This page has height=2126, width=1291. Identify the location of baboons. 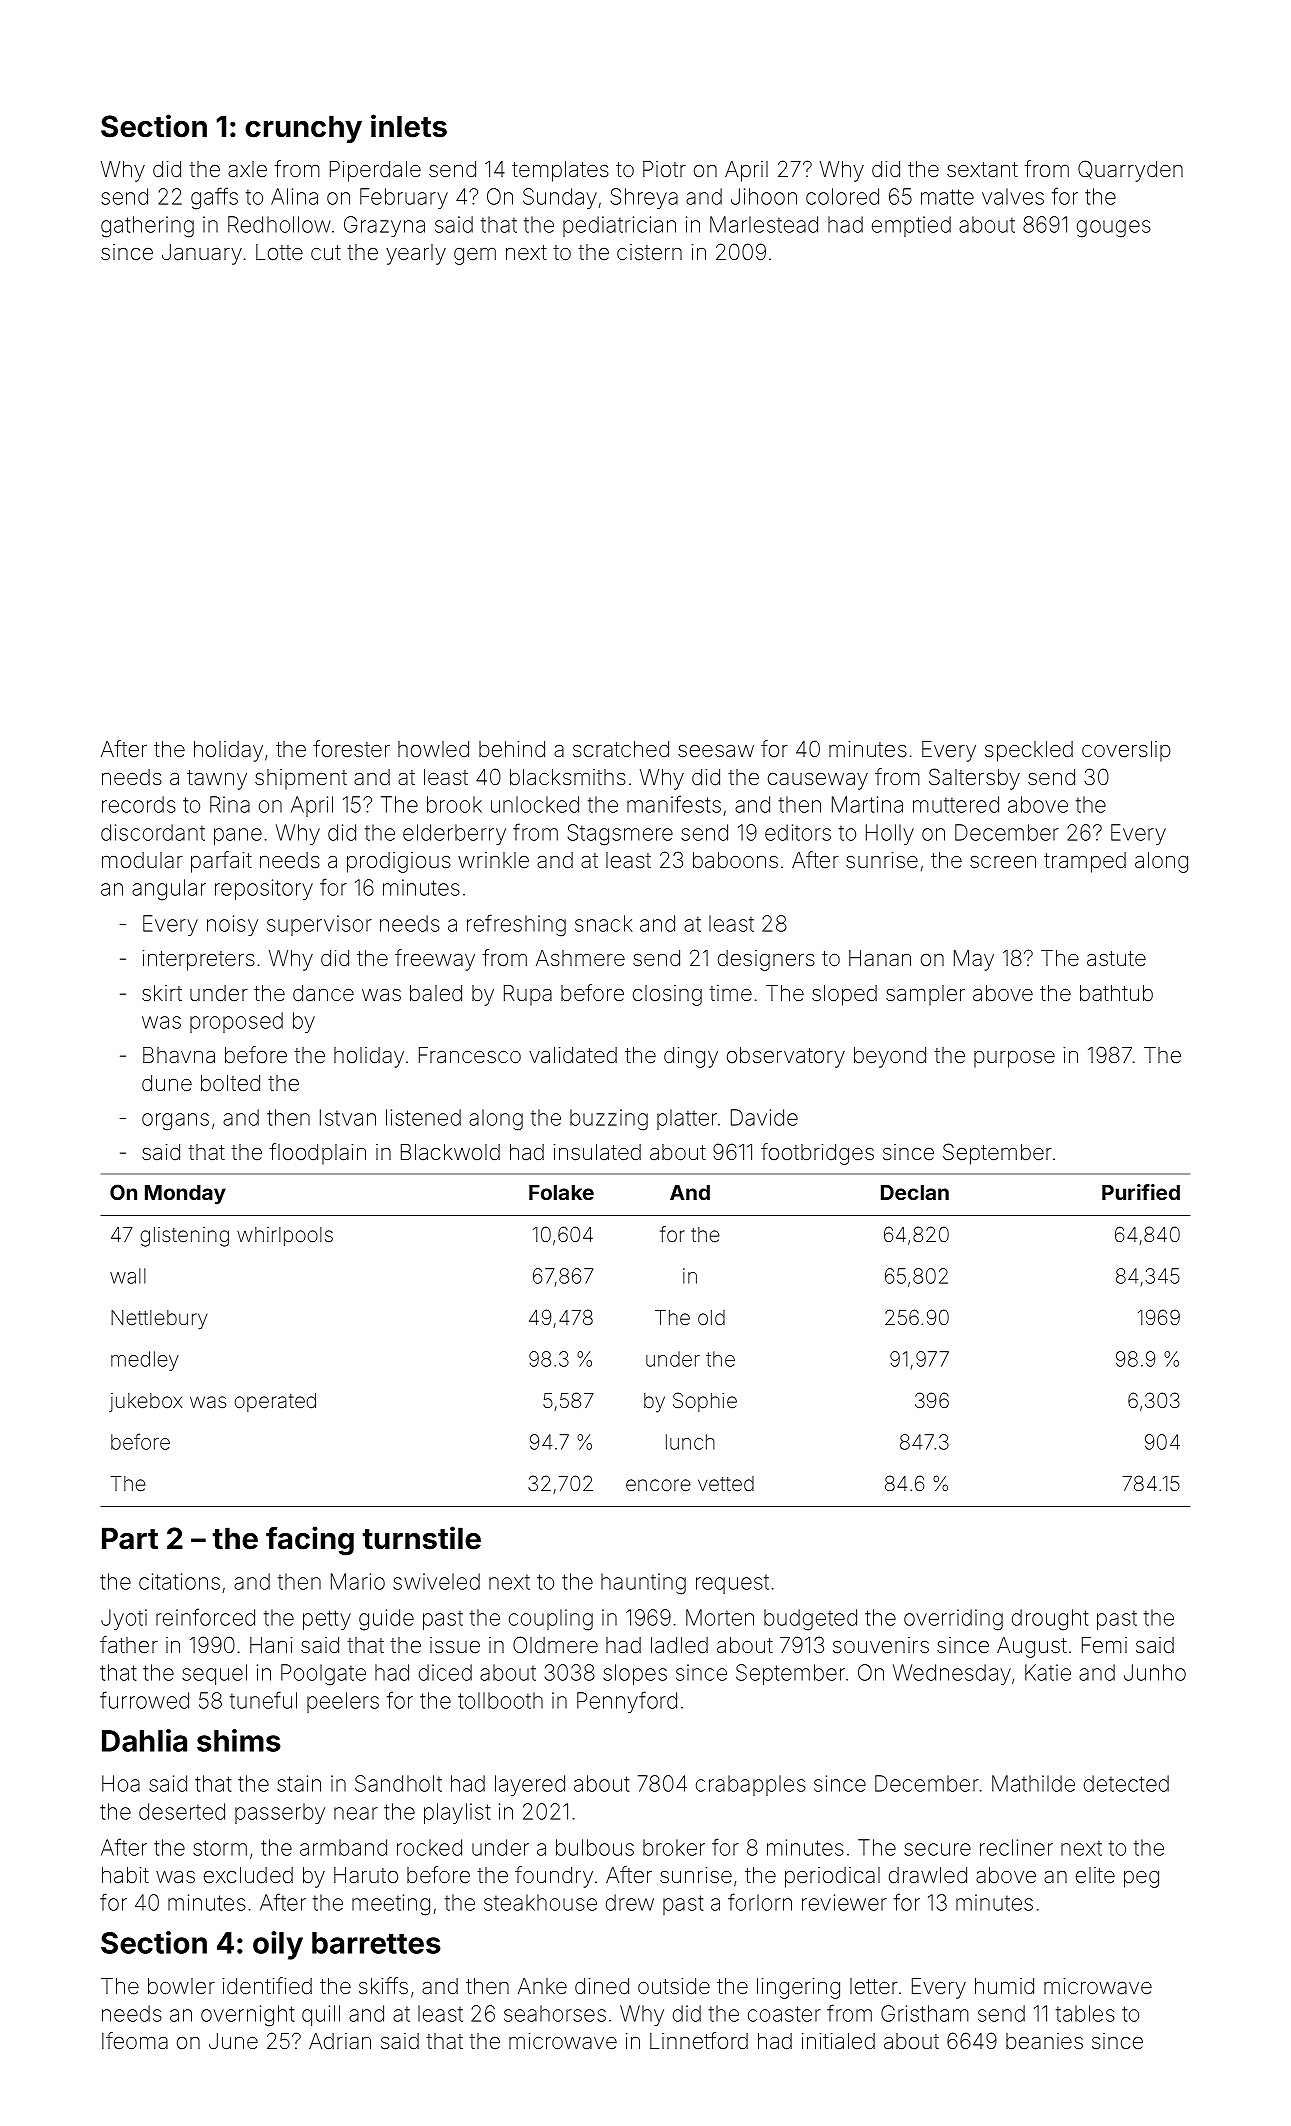
(735, 860).
